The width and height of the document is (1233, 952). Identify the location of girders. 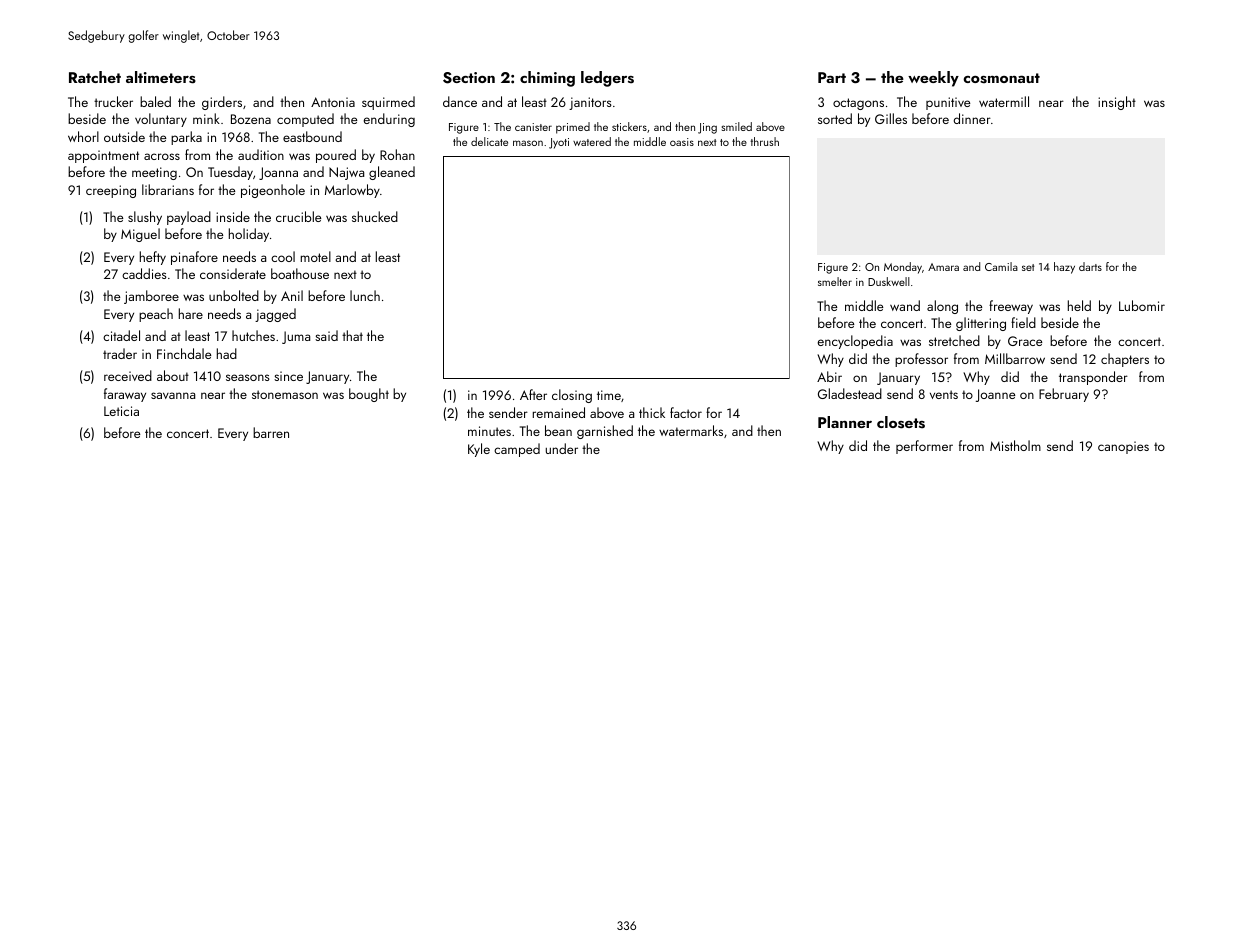
(222, 103).
